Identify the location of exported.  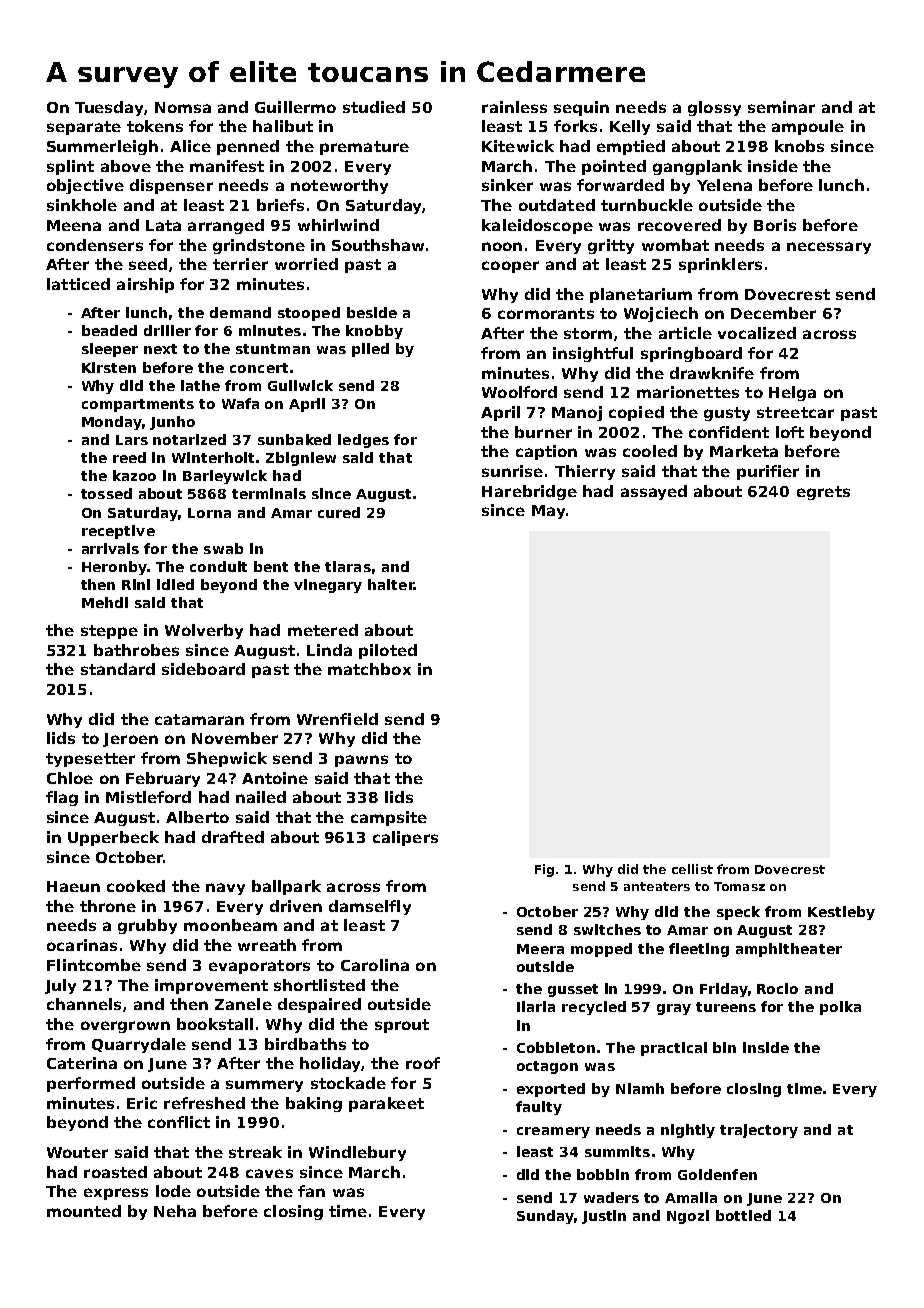
(551, 1090).
